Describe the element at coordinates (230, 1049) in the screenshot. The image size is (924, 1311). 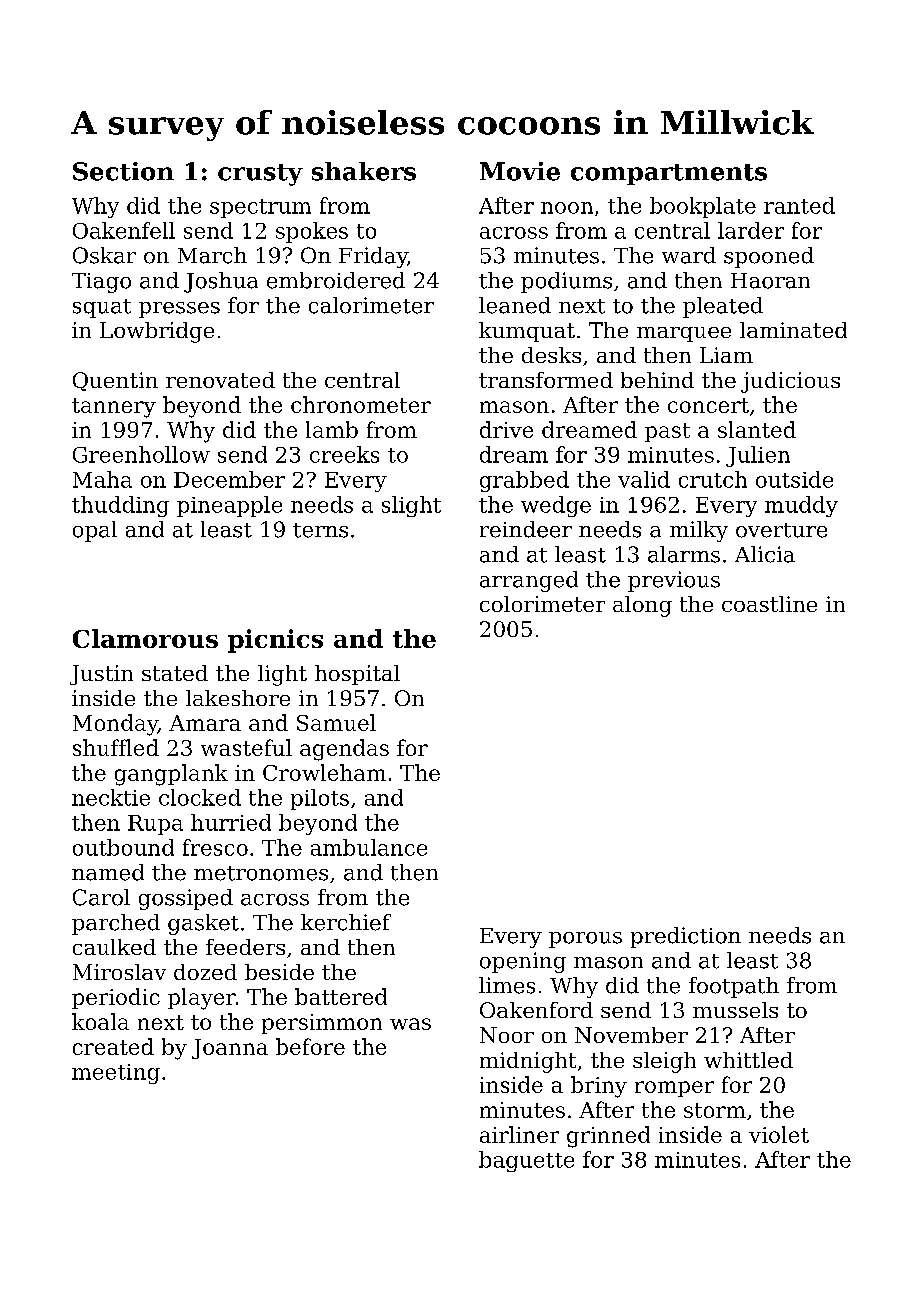
I see `Joanna` at that location.
